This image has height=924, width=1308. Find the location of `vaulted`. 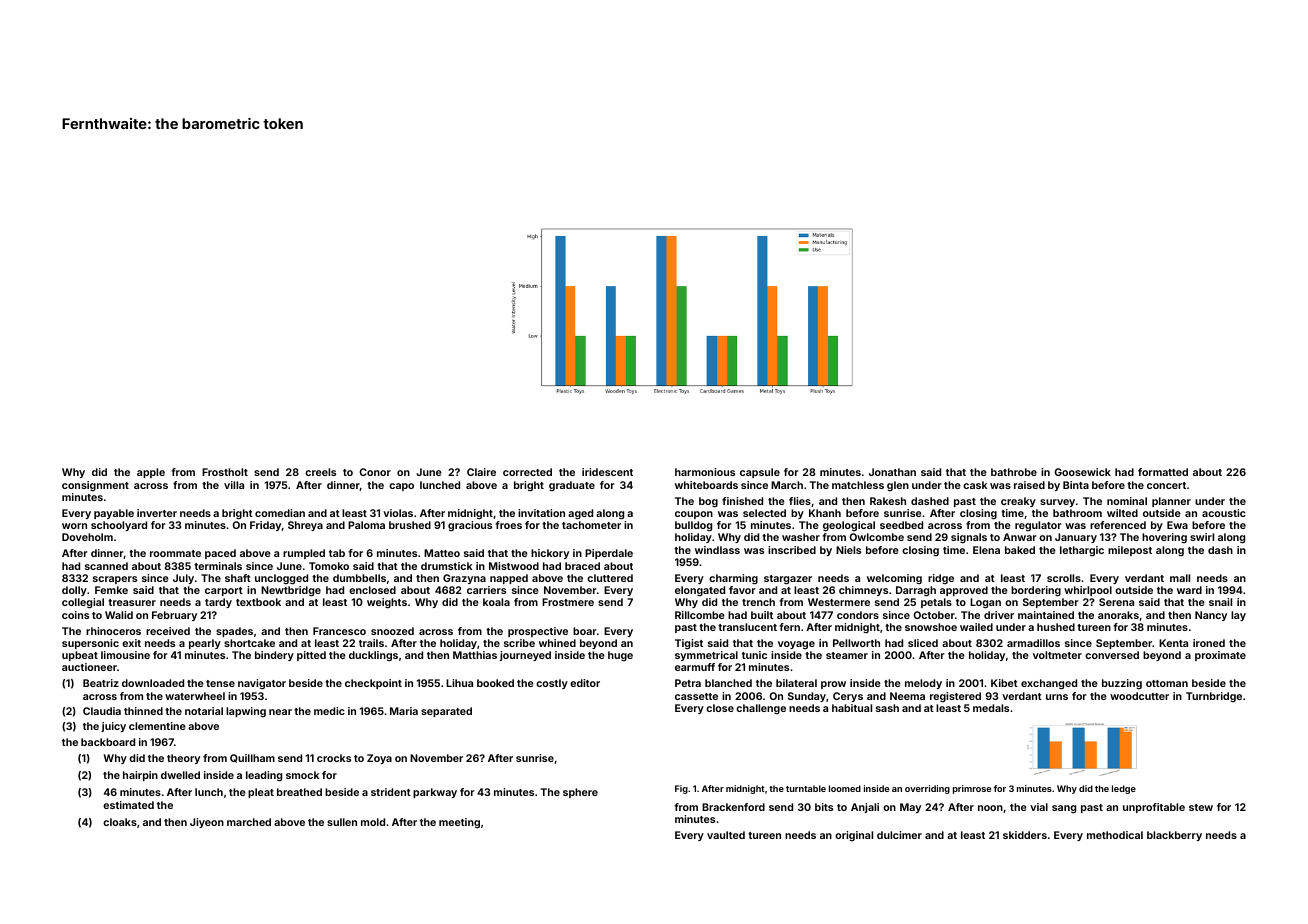

vaulted is located at coordinates (726, 835).
